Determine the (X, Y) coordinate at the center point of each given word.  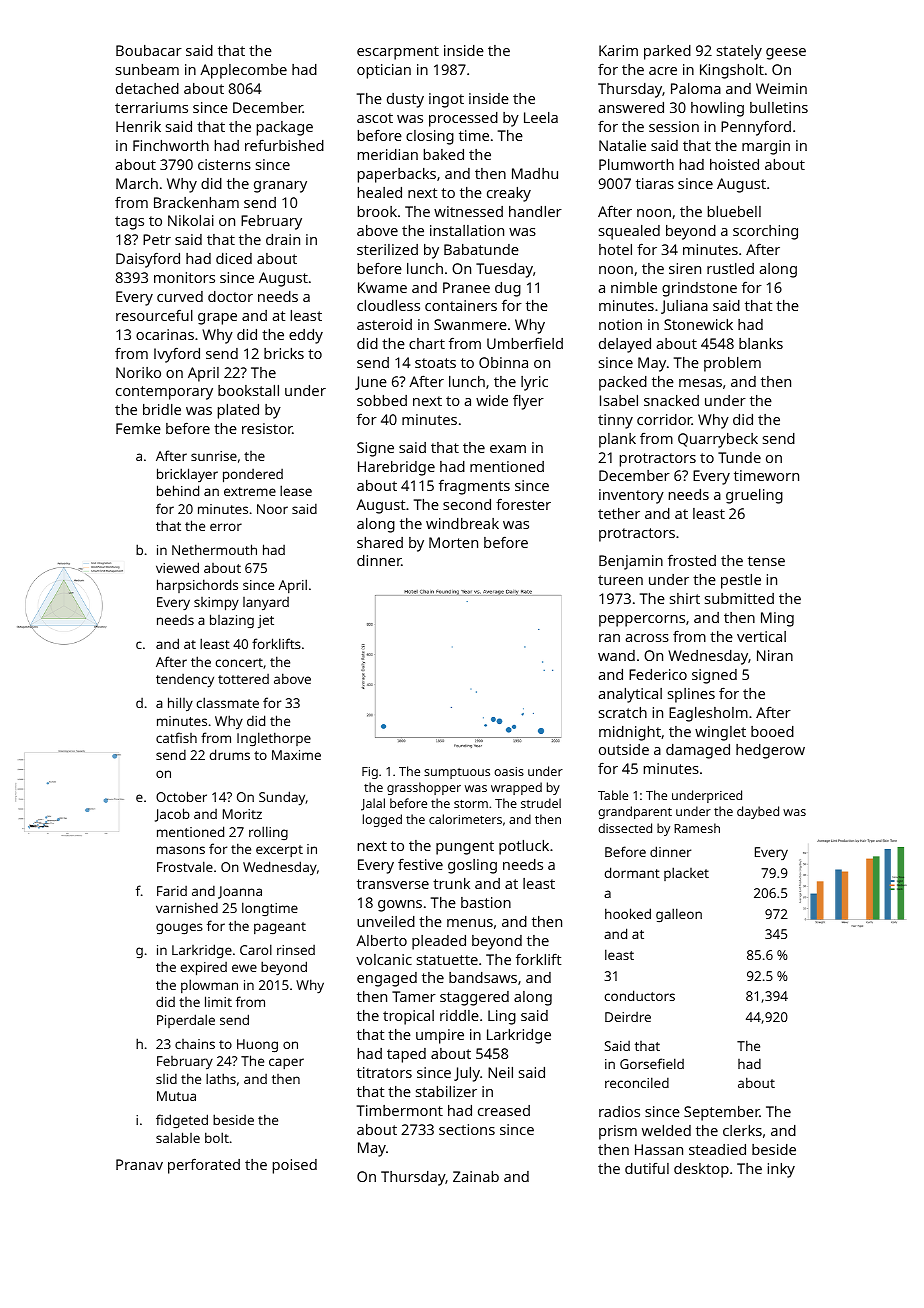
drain (283, 239)
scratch (623, 712)
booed (772, 731)
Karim (618, 50)
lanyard (266, 603)
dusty (405, 100)
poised (295, 1166)
